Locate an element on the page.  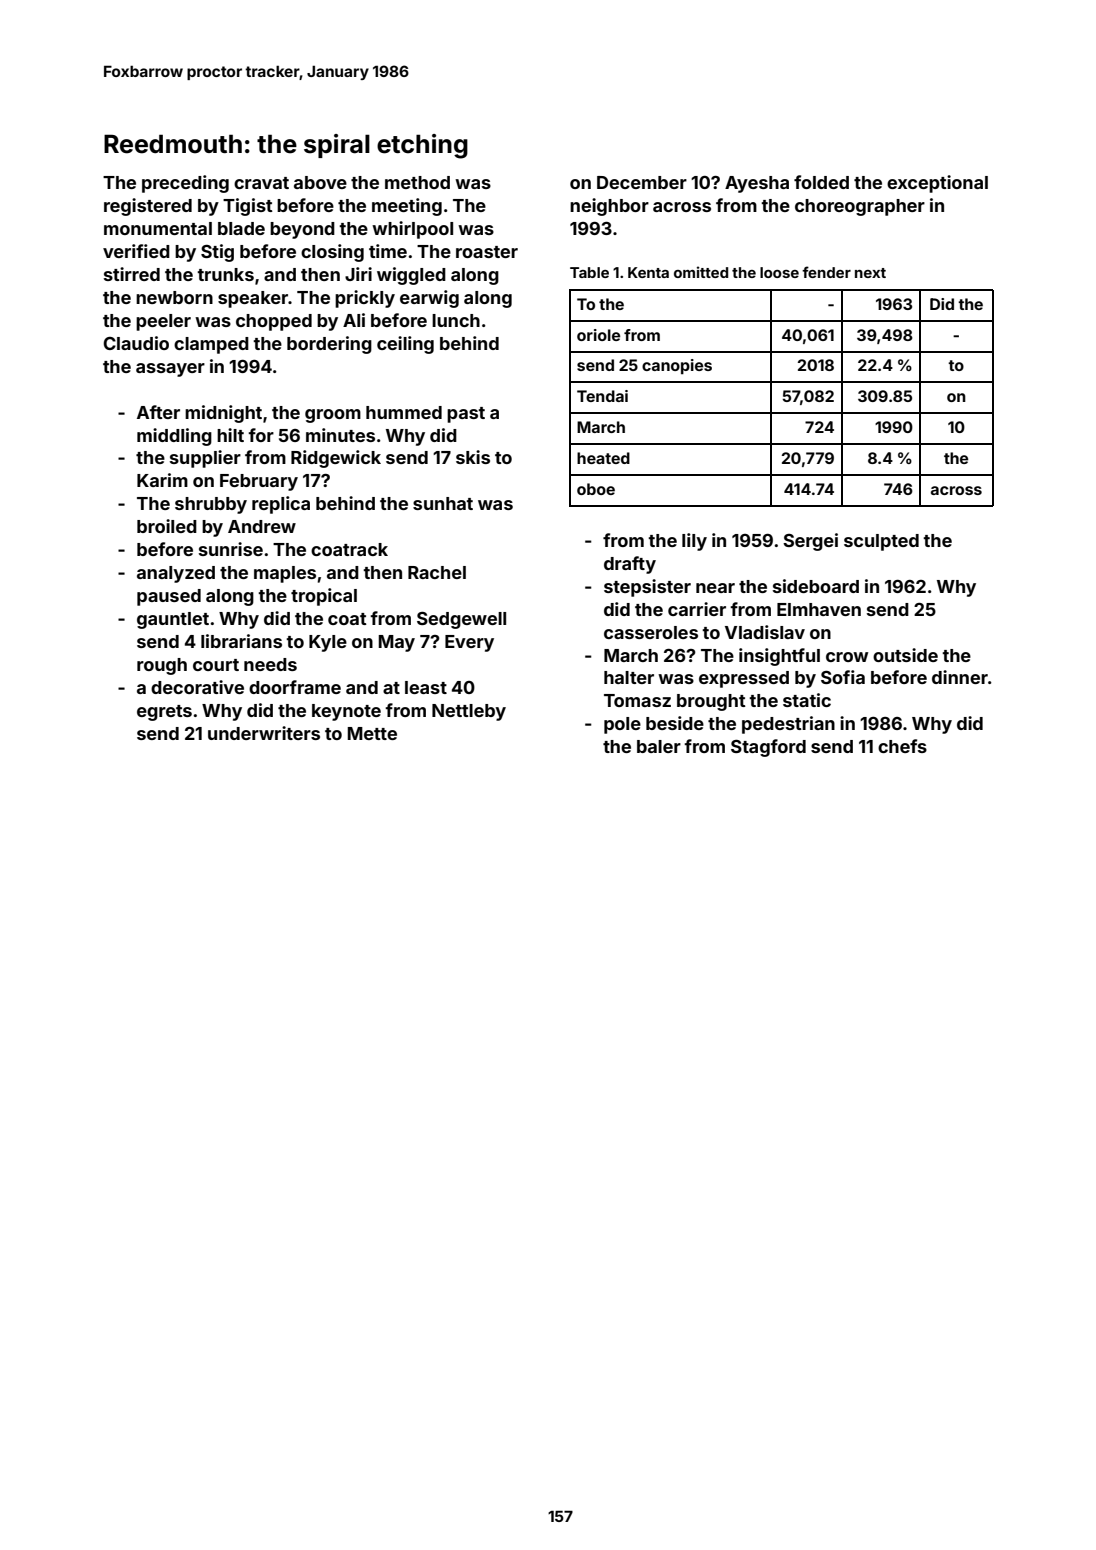
heated is located at coordinates (603, 458).
